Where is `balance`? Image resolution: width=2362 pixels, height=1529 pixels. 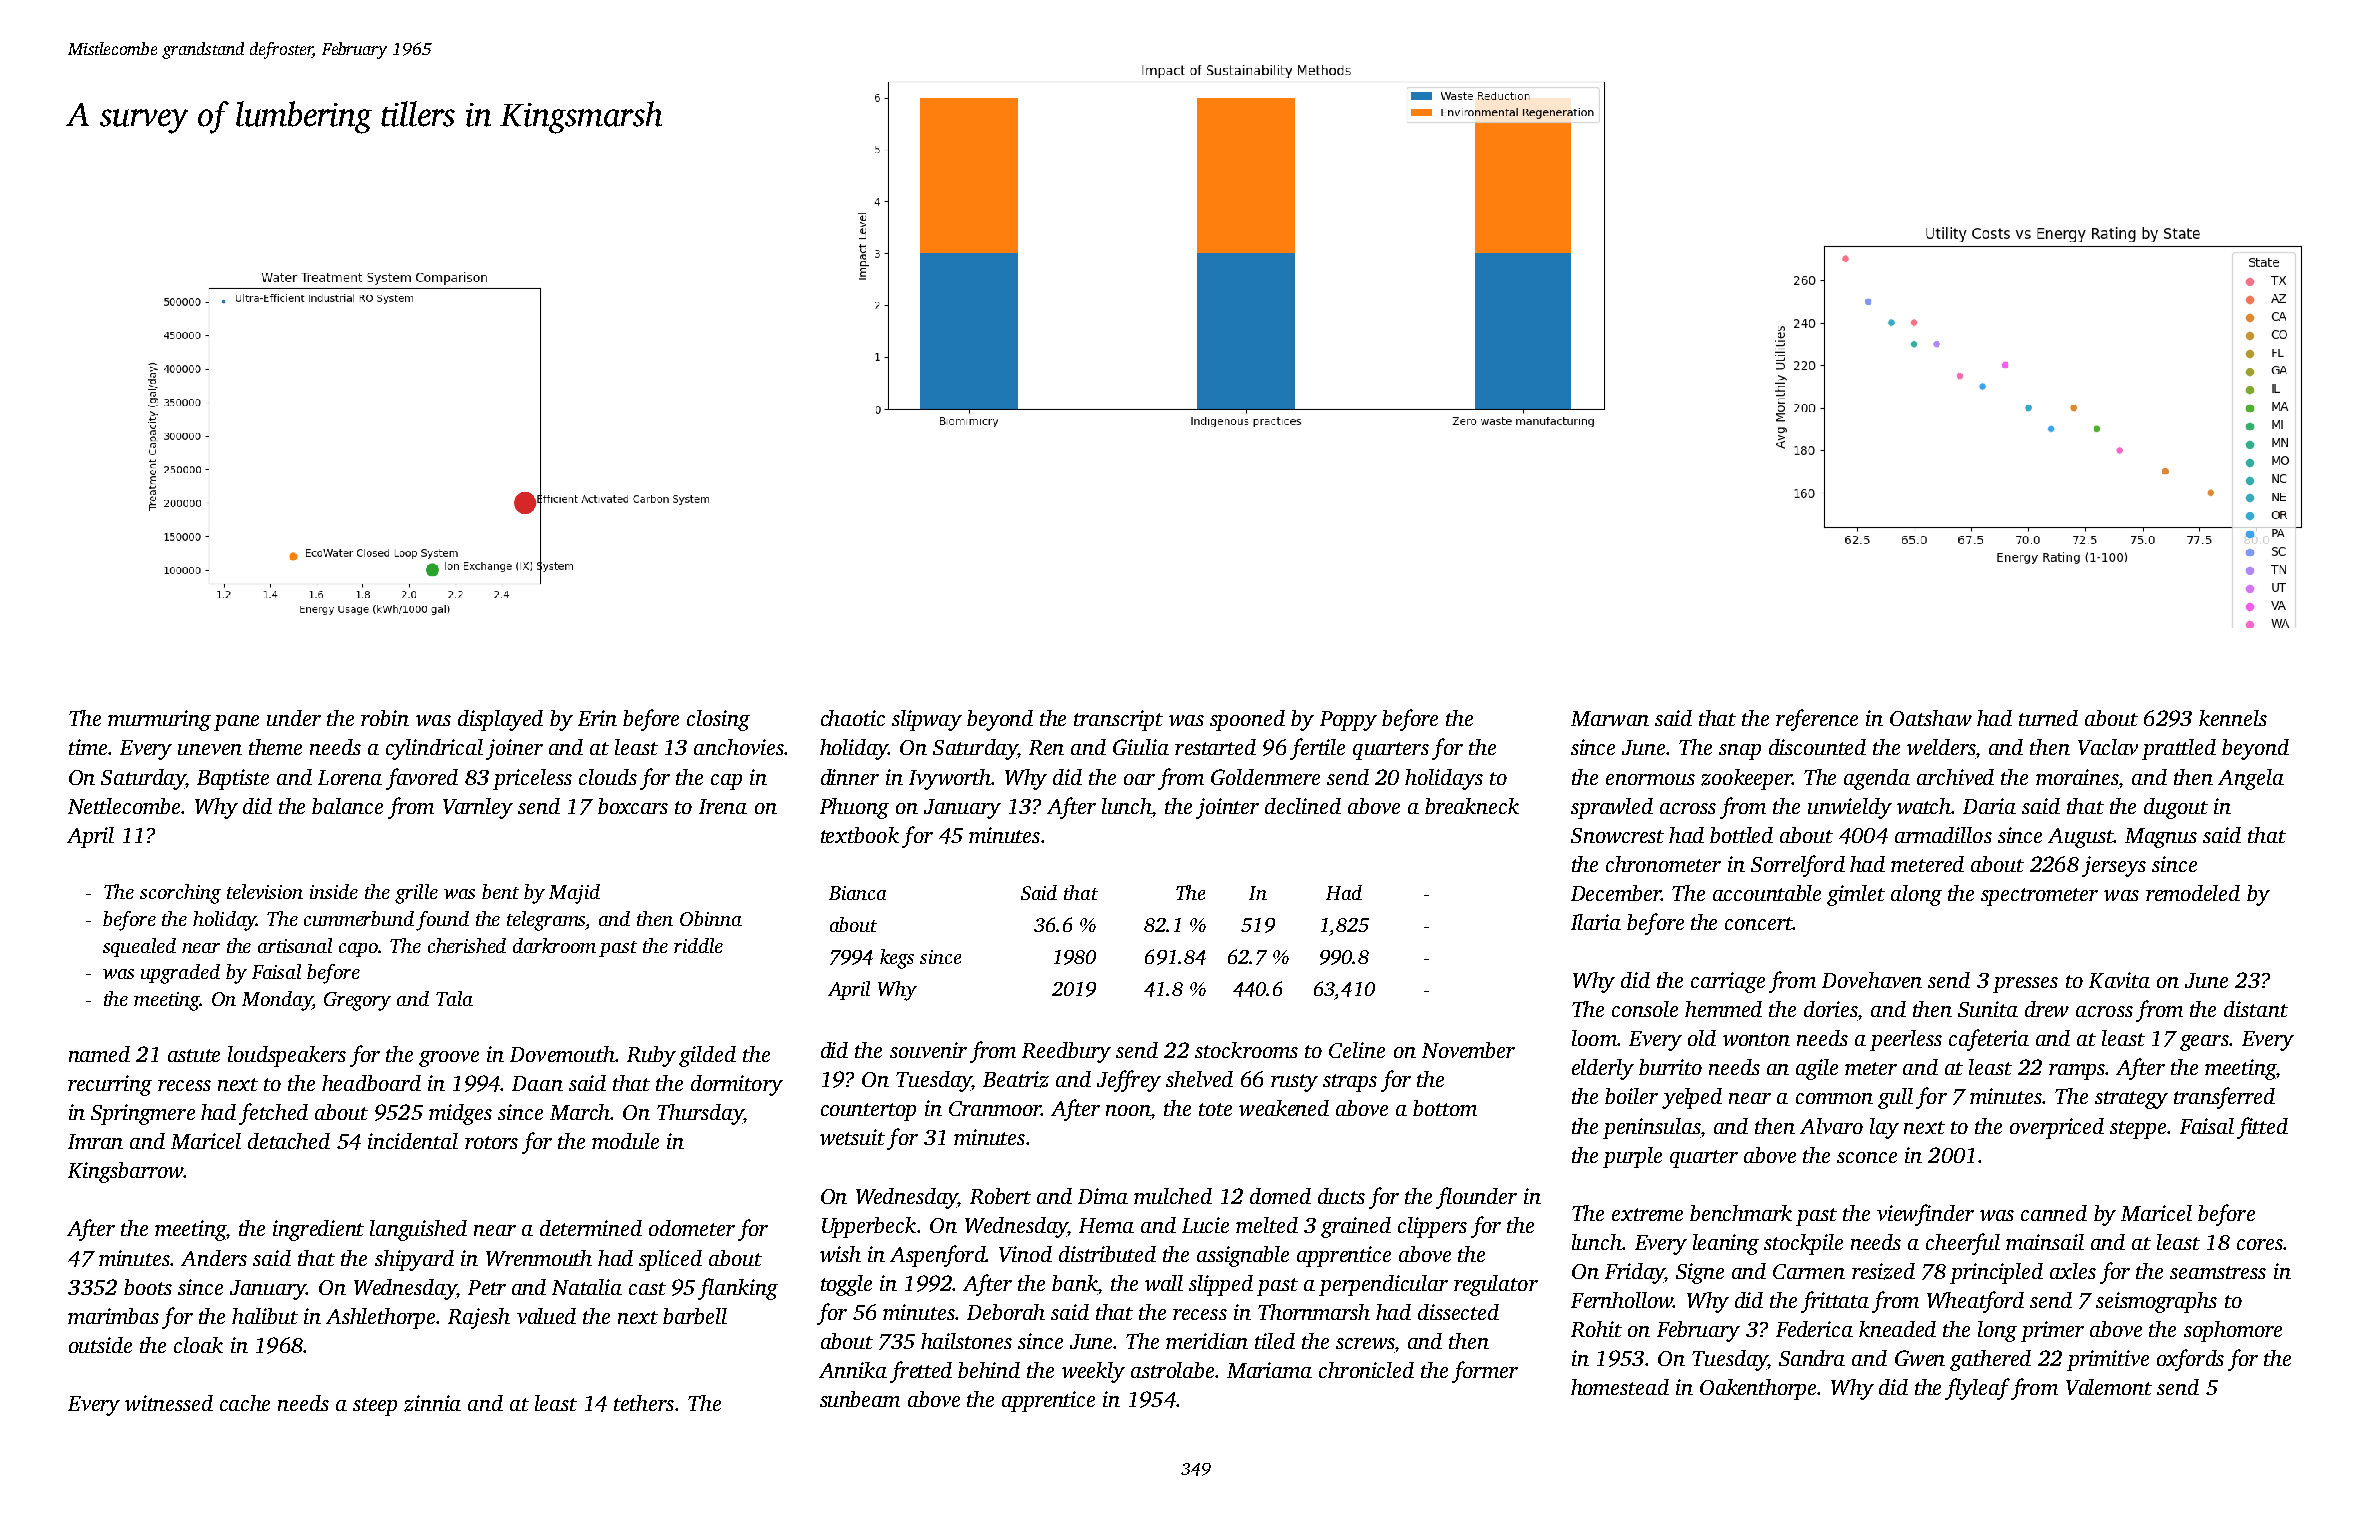
balance is located at coordinates (347, 806).
